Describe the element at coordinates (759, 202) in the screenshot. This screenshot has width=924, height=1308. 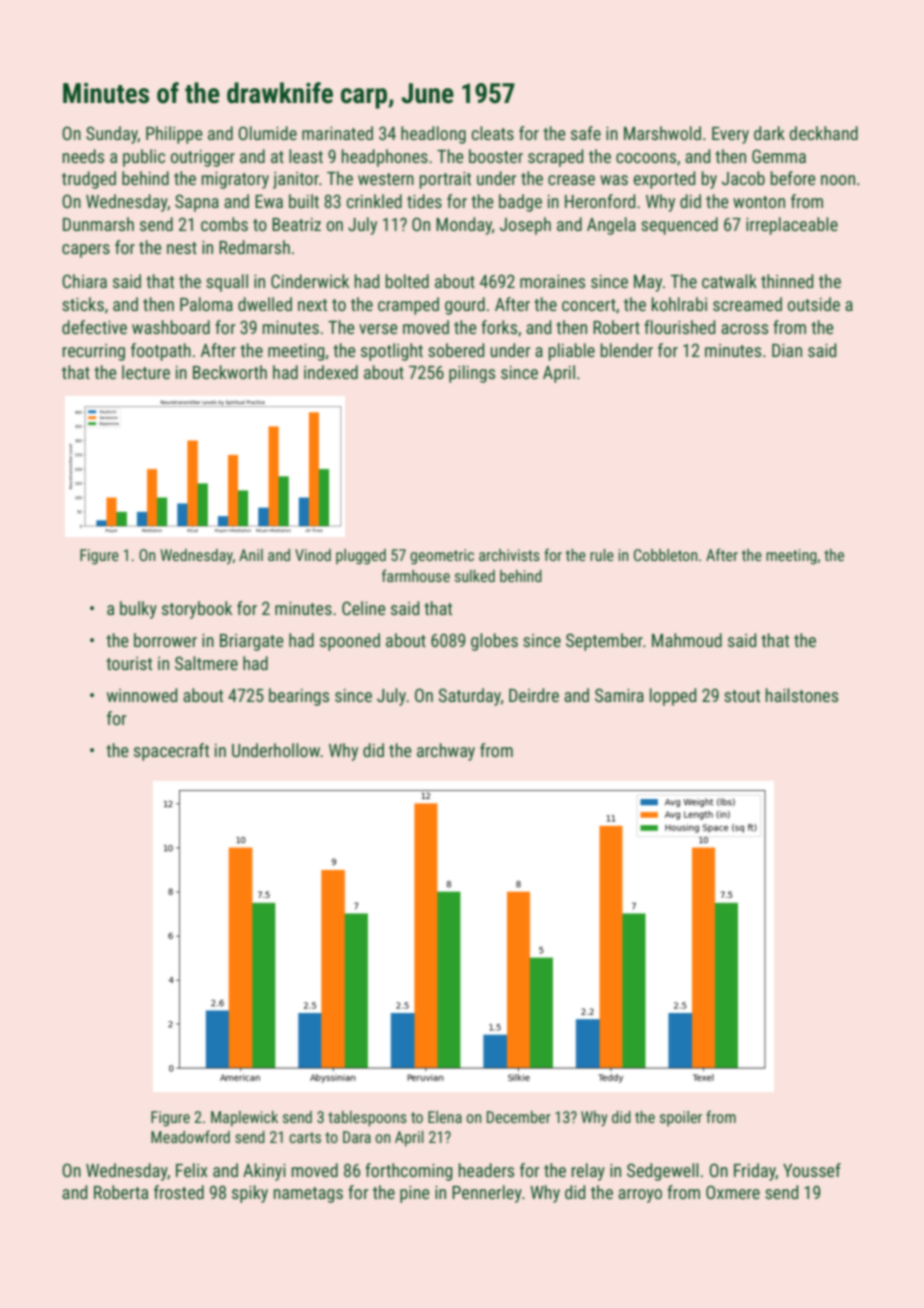
I see `wonton` at that location.
